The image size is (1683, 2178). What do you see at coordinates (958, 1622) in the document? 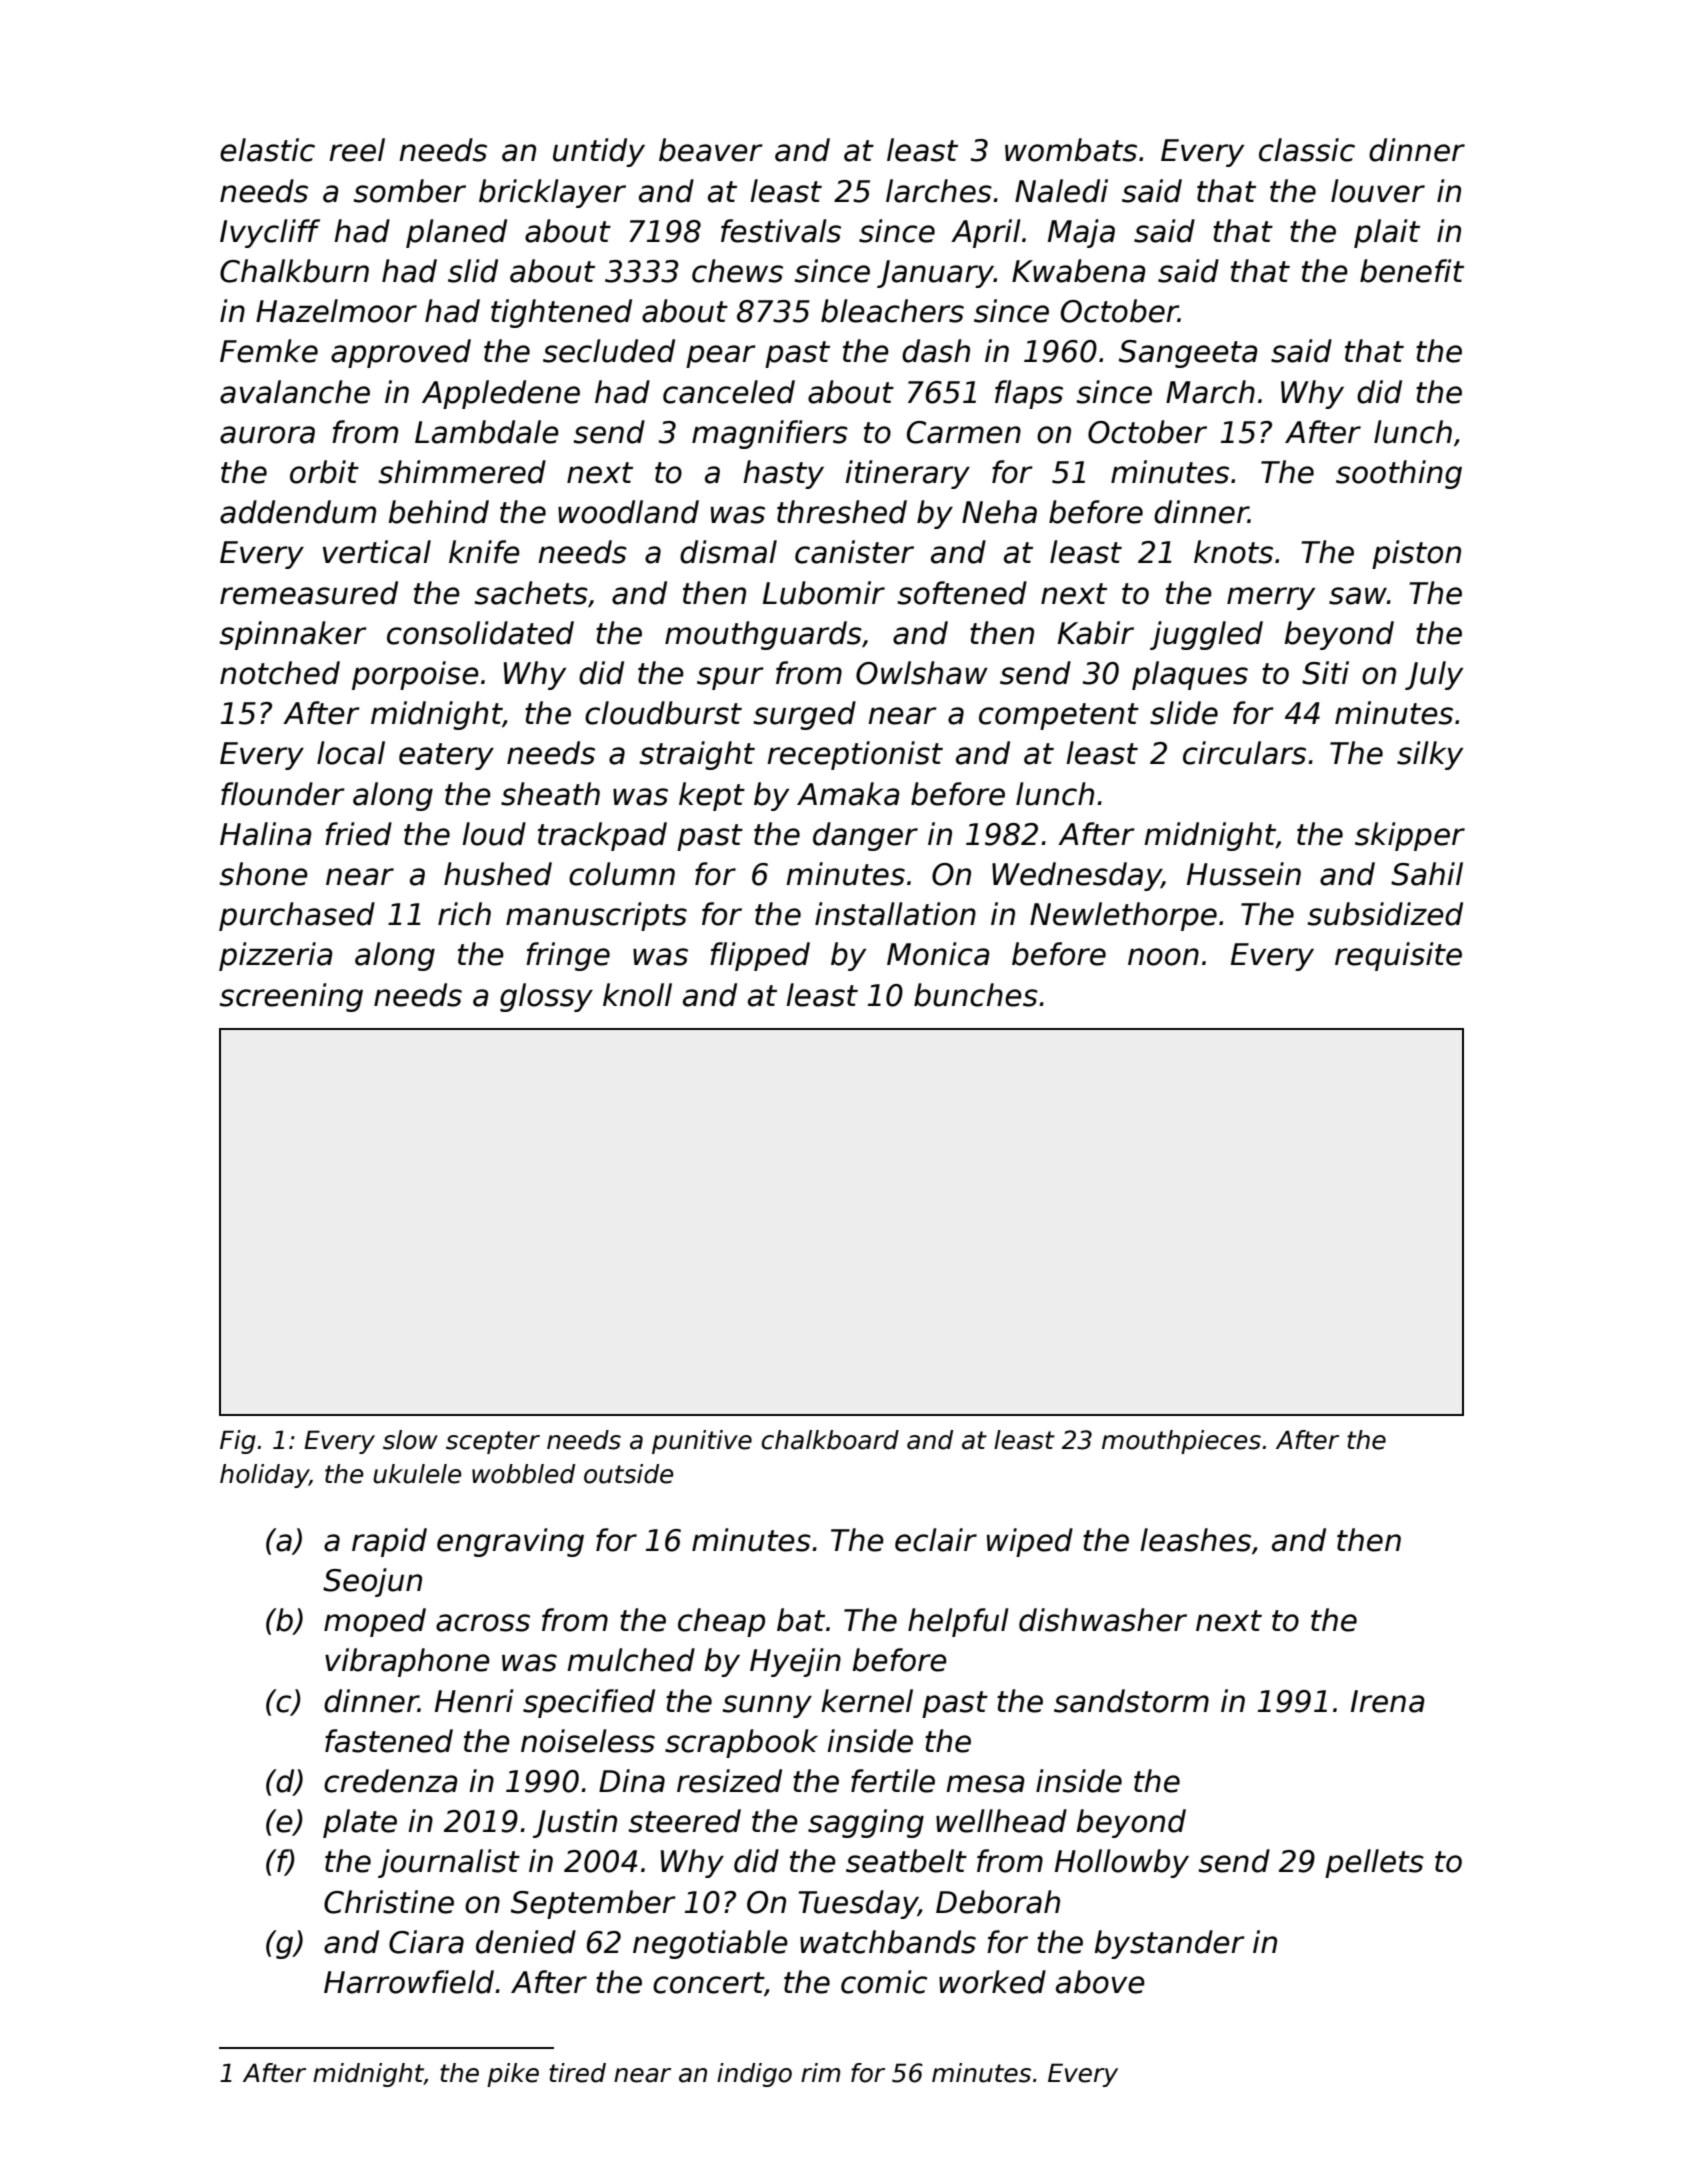
I see `helpful` at bounding box center [958, 1622].
